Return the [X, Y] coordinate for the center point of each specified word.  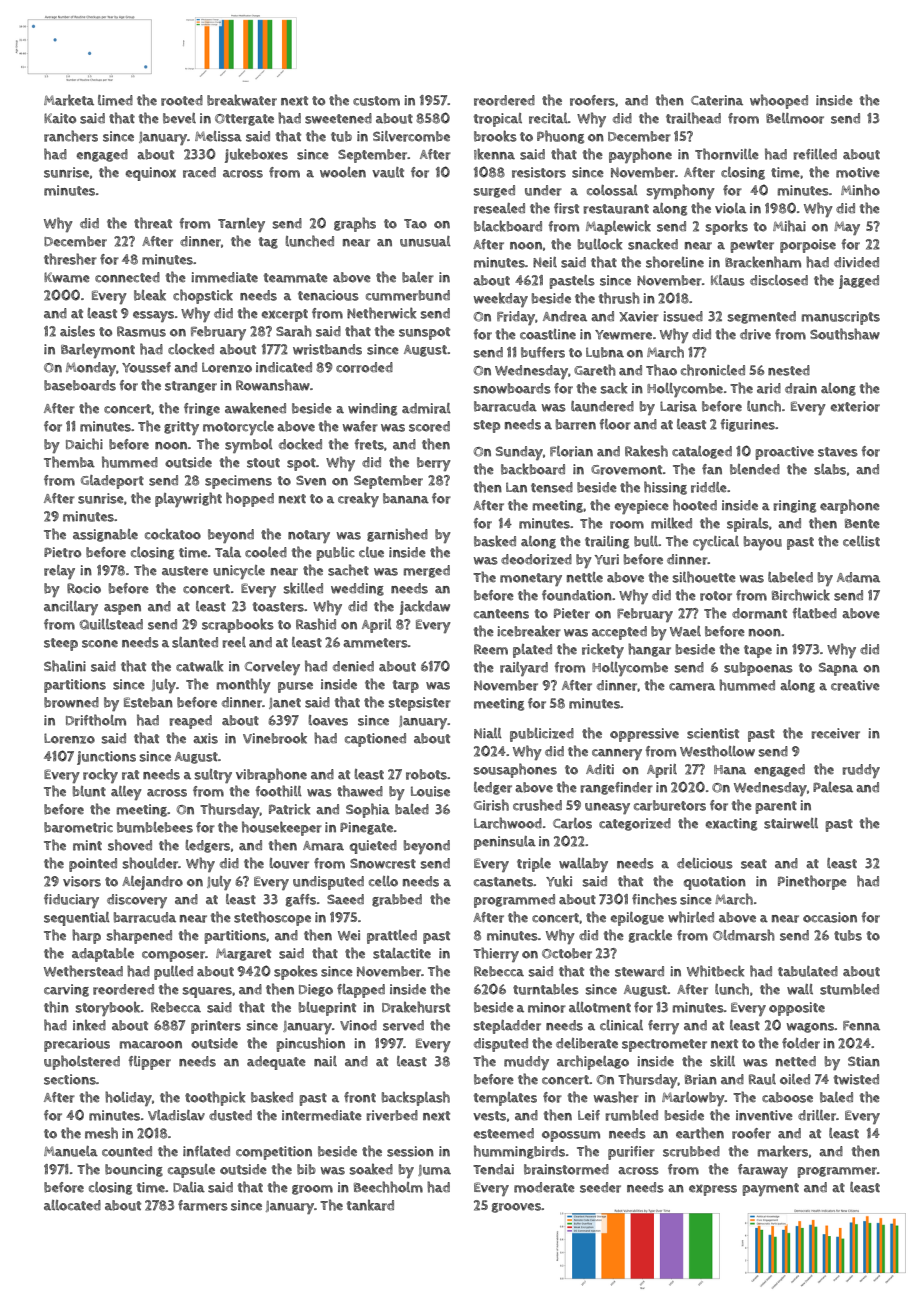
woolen [343, 172]
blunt [89, 791]
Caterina [717, 100]
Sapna [838, 669]
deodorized [536, 559]
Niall [488, 733]
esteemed [504, 1133]
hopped [250, 499]
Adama [858, 577]
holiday [128, 1098]
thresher [70, 259]
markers [783, 1151]
